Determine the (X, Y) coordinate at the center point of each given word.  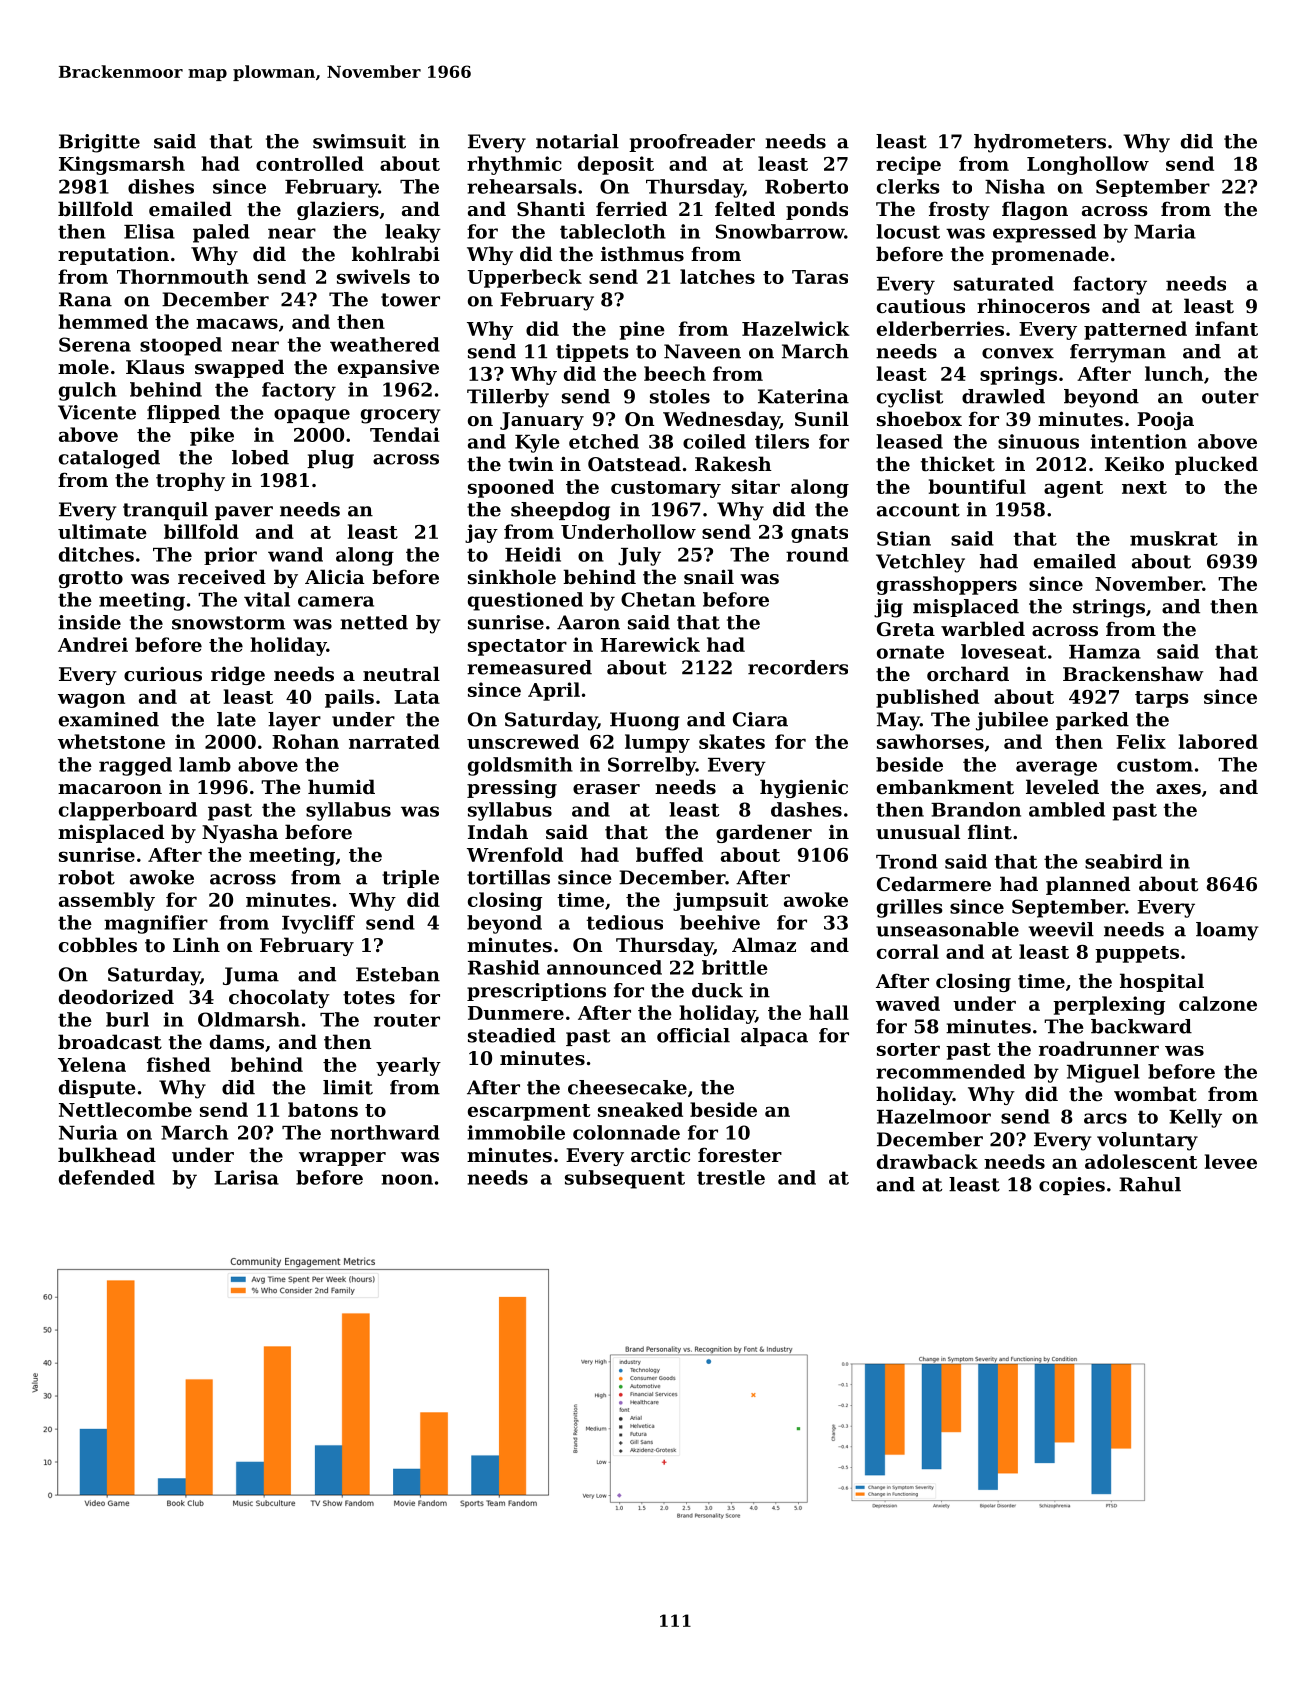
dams (237, 1042)
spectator (517, 647)
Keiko (1134, 463)
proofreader (692, 143)
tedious (624, 922)
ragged (135, 766)
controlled (310, 163)
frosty (959, 210)
